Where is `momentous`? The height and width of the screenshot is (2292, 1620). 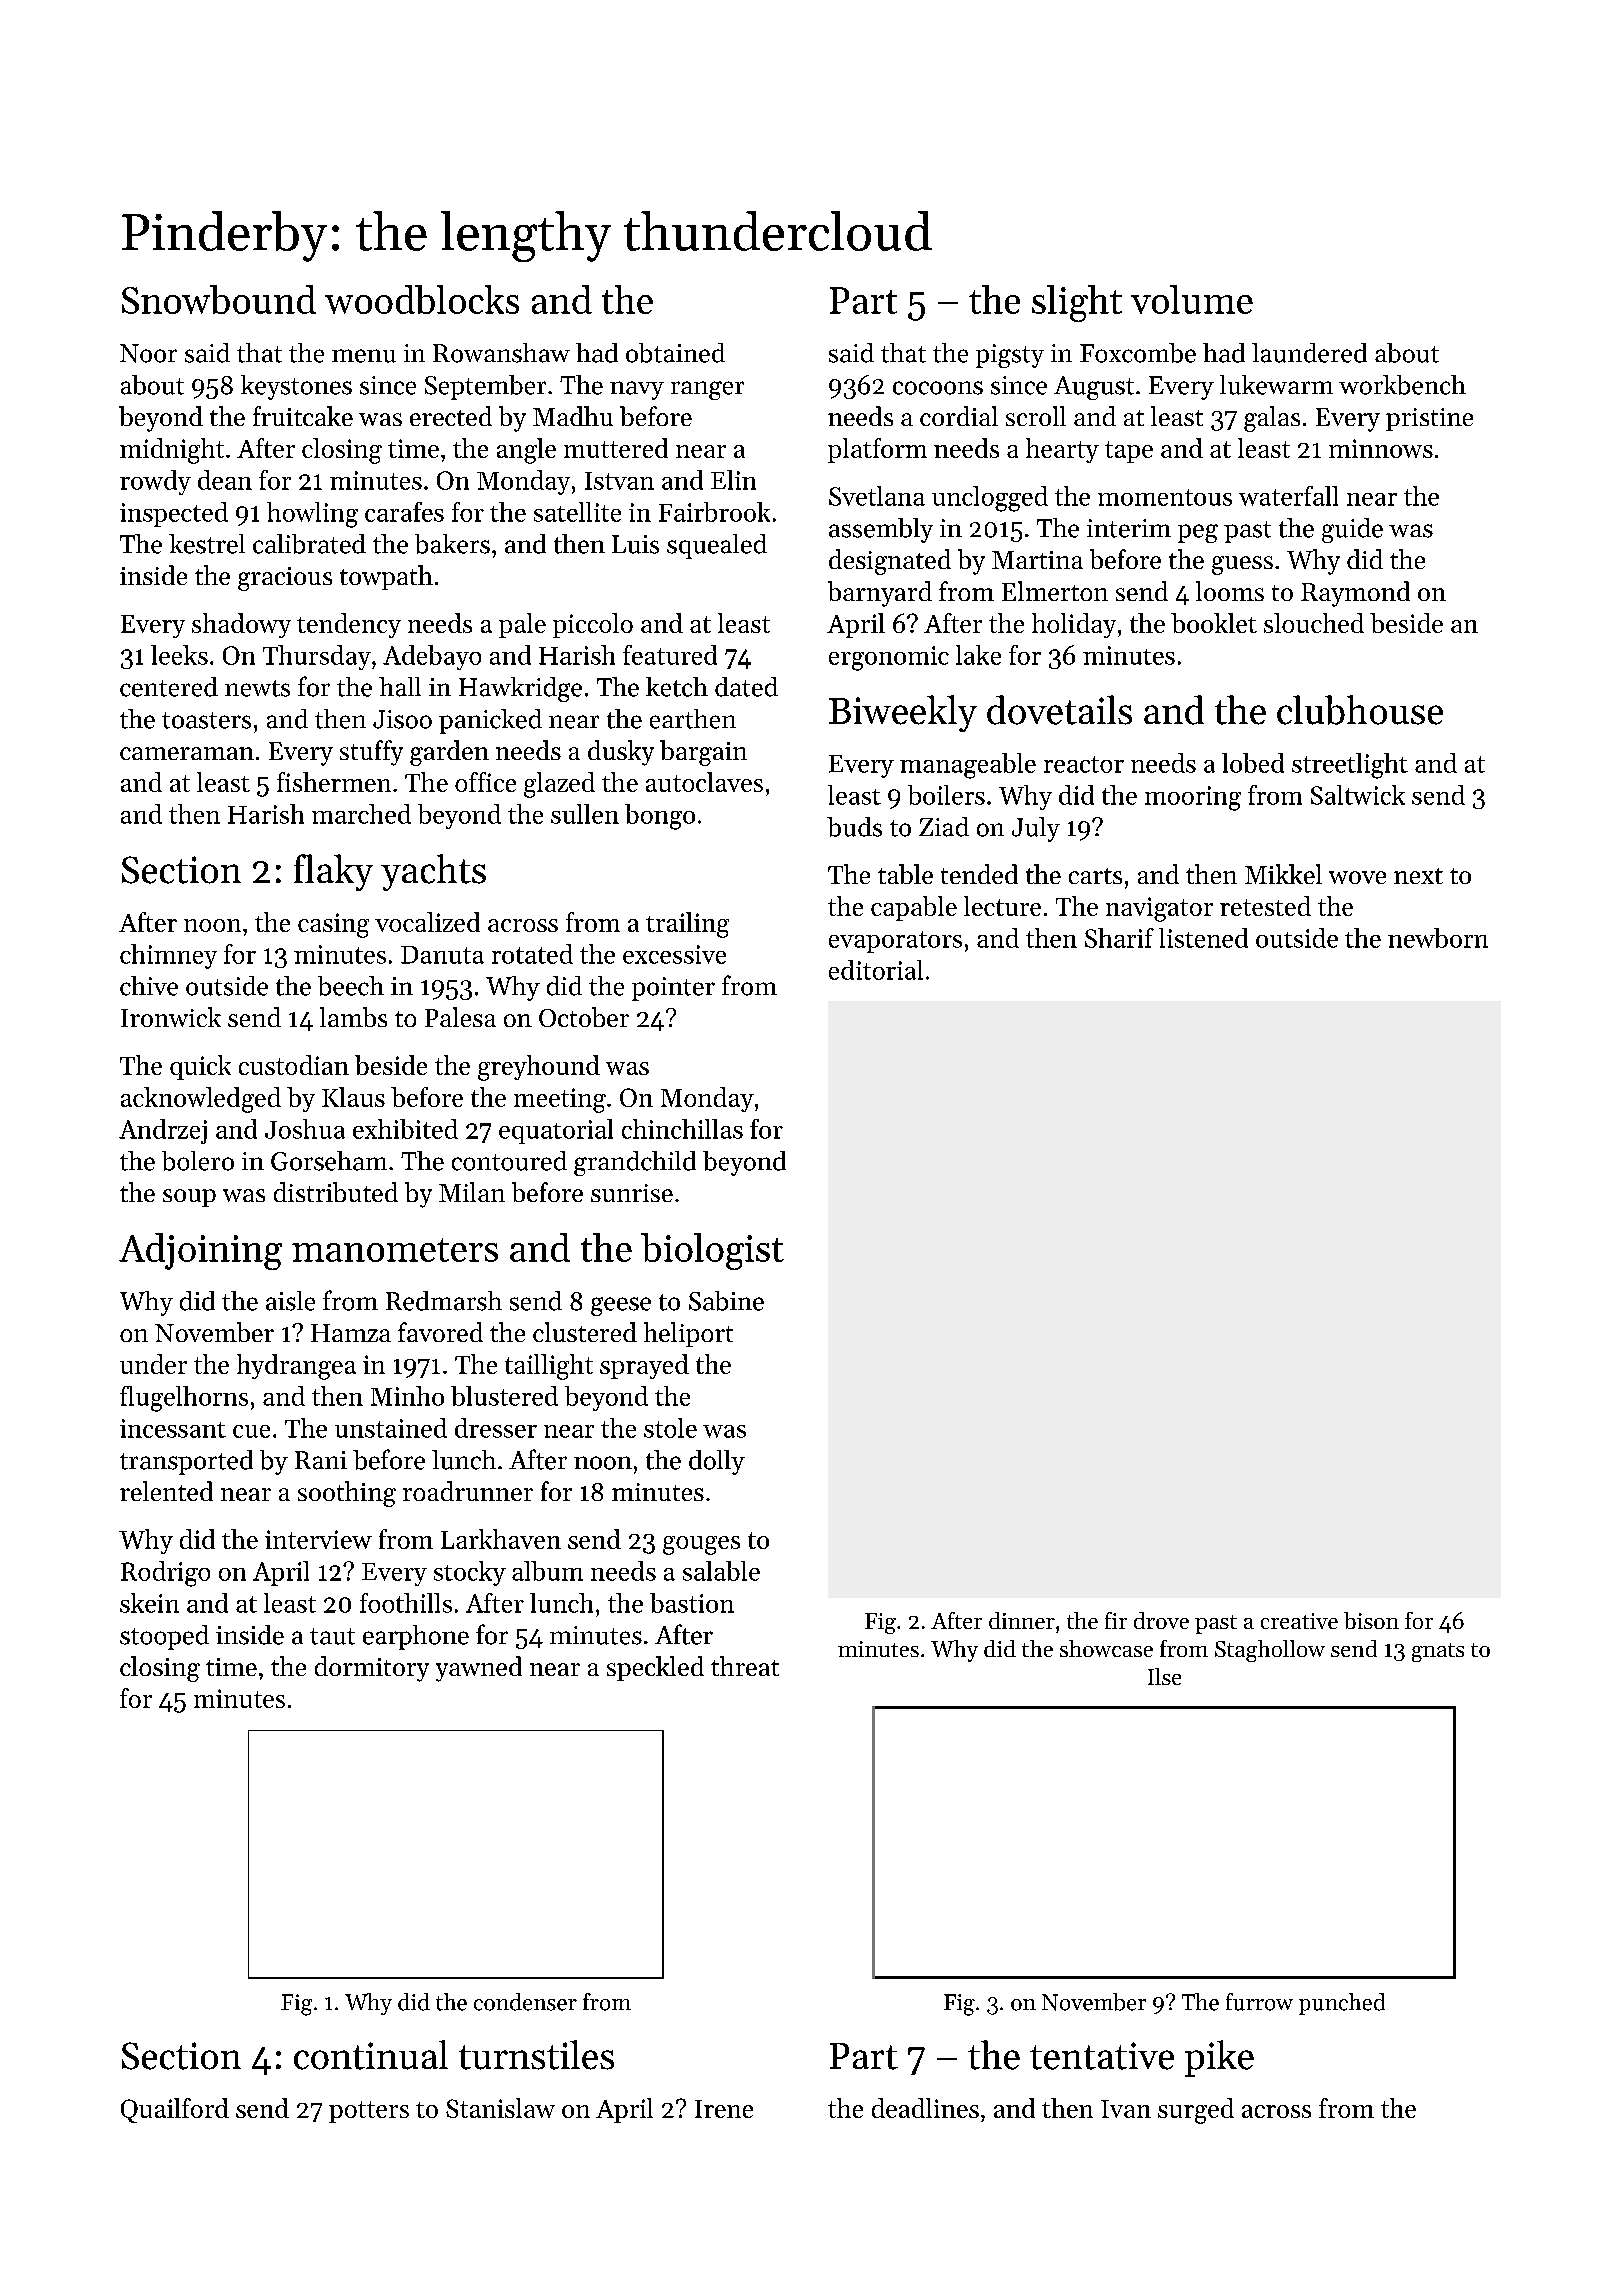
momentous is located at coordinates (1165, 497).
